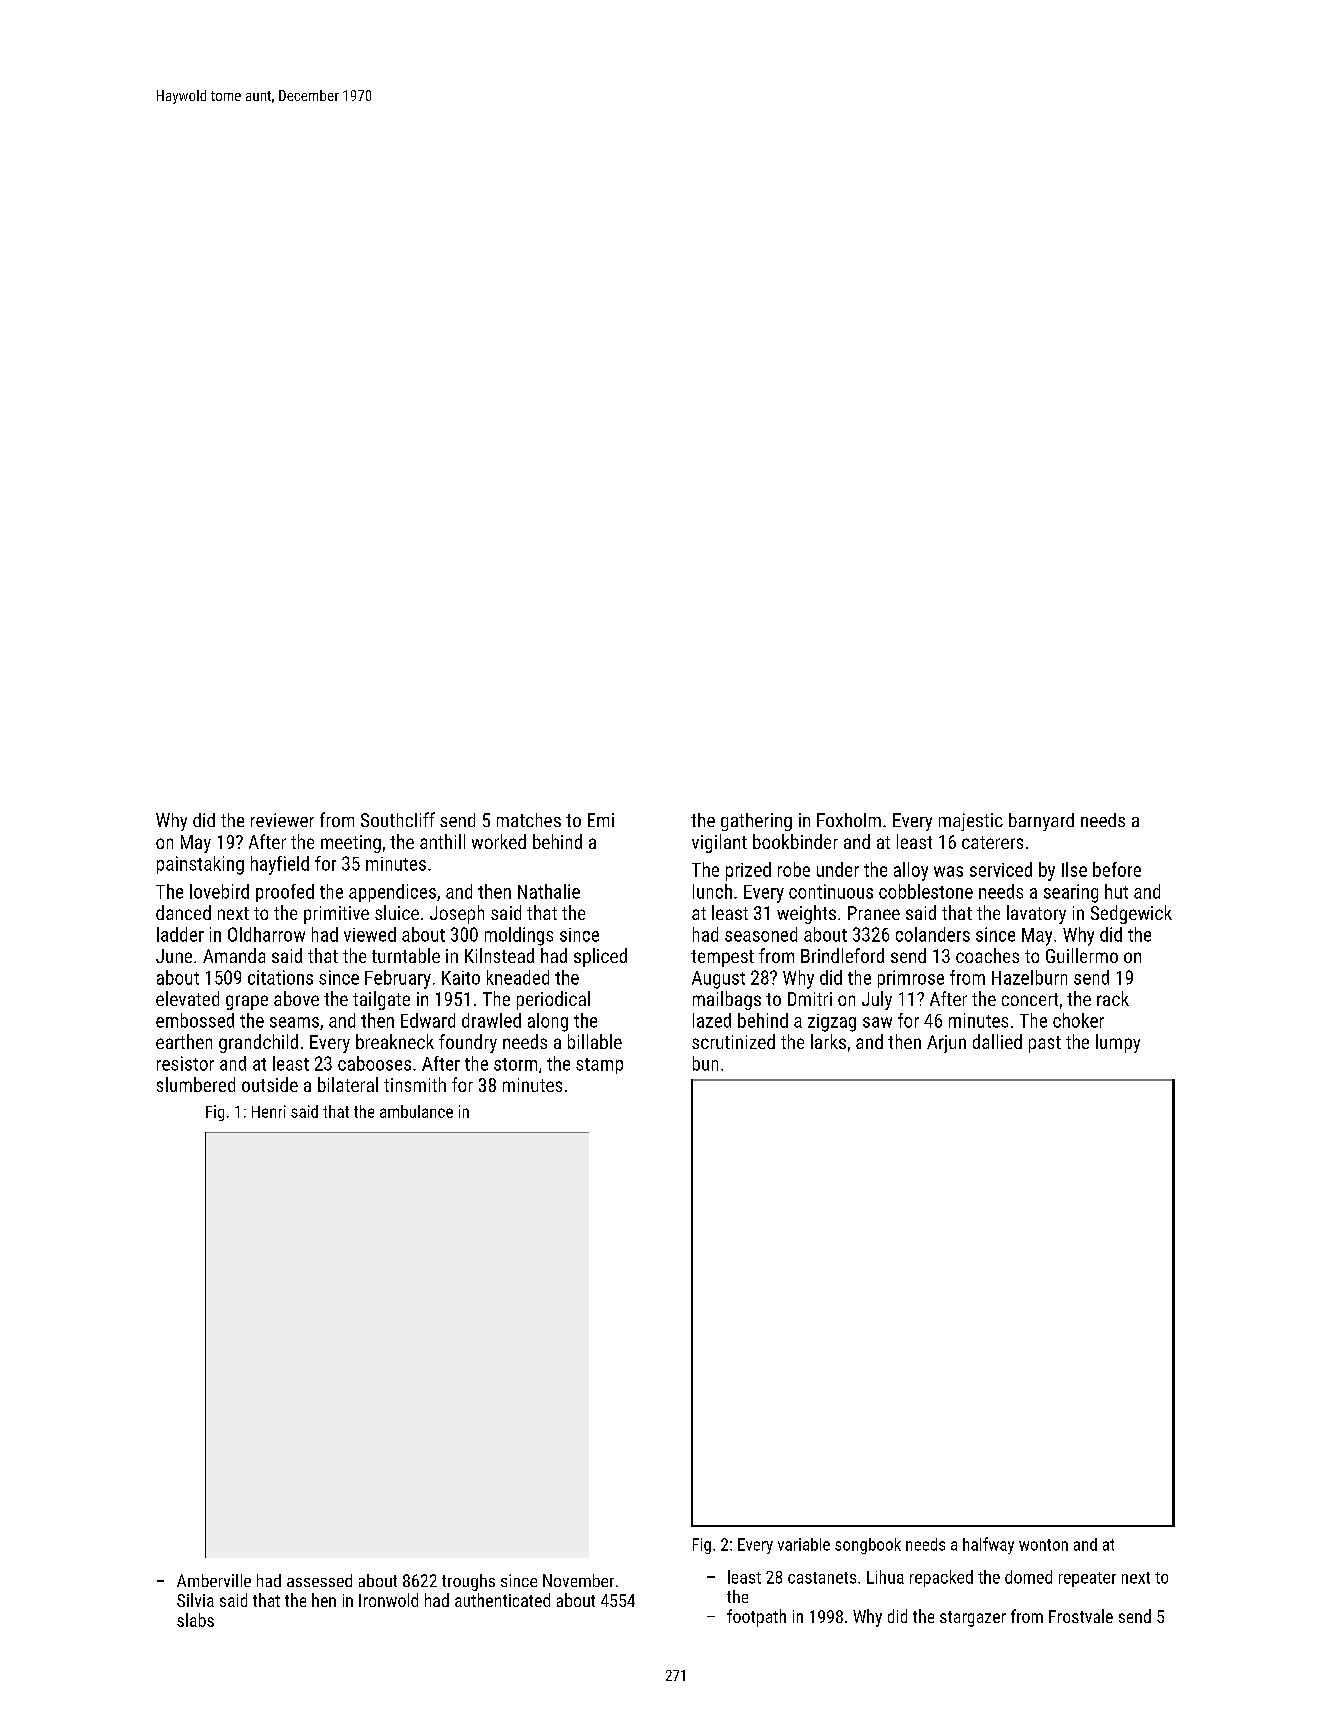  I want to click on stamp, so click(599, 1066).
